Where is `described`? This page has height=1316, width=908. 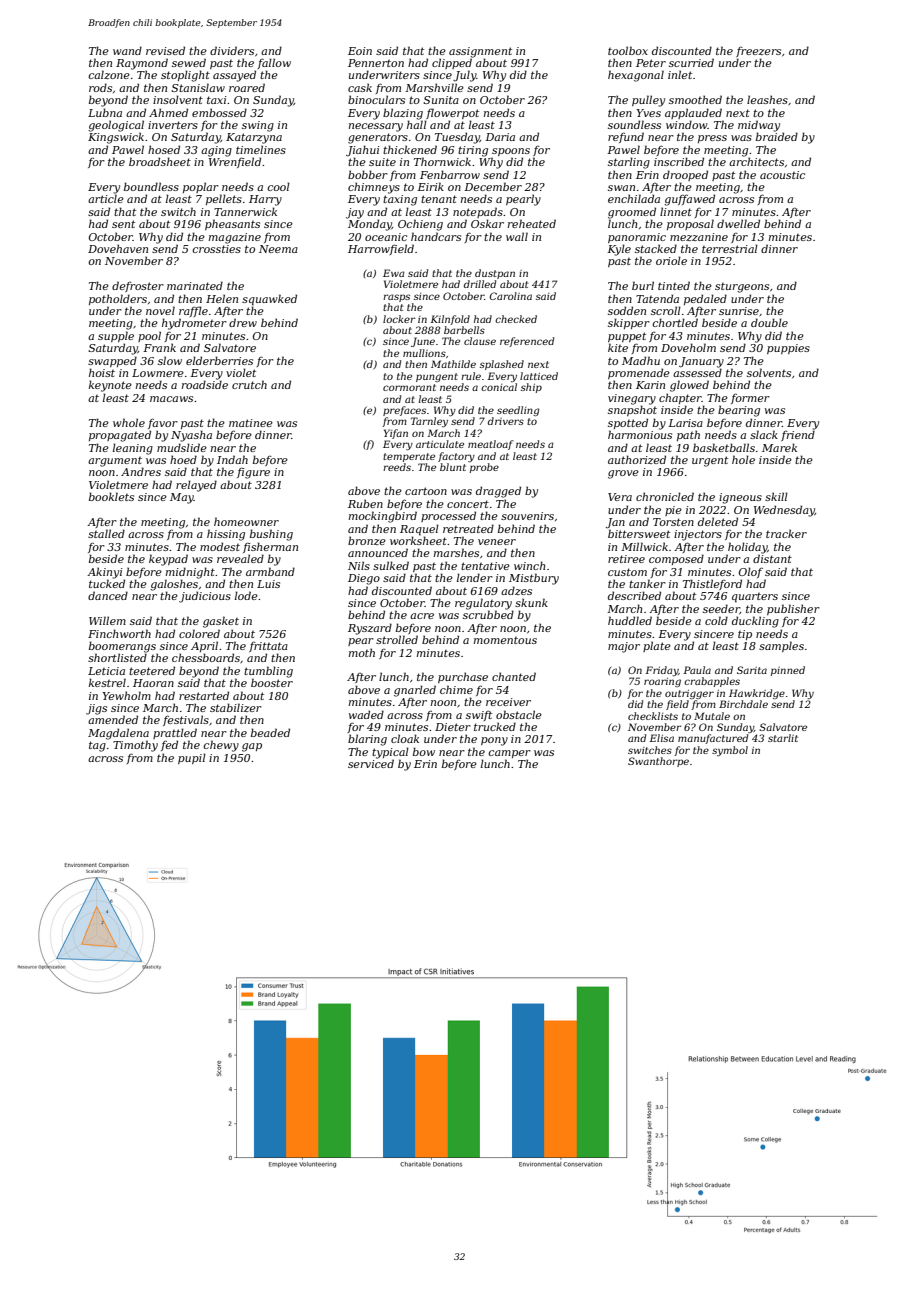
described is located at coordinates (634, 595).
